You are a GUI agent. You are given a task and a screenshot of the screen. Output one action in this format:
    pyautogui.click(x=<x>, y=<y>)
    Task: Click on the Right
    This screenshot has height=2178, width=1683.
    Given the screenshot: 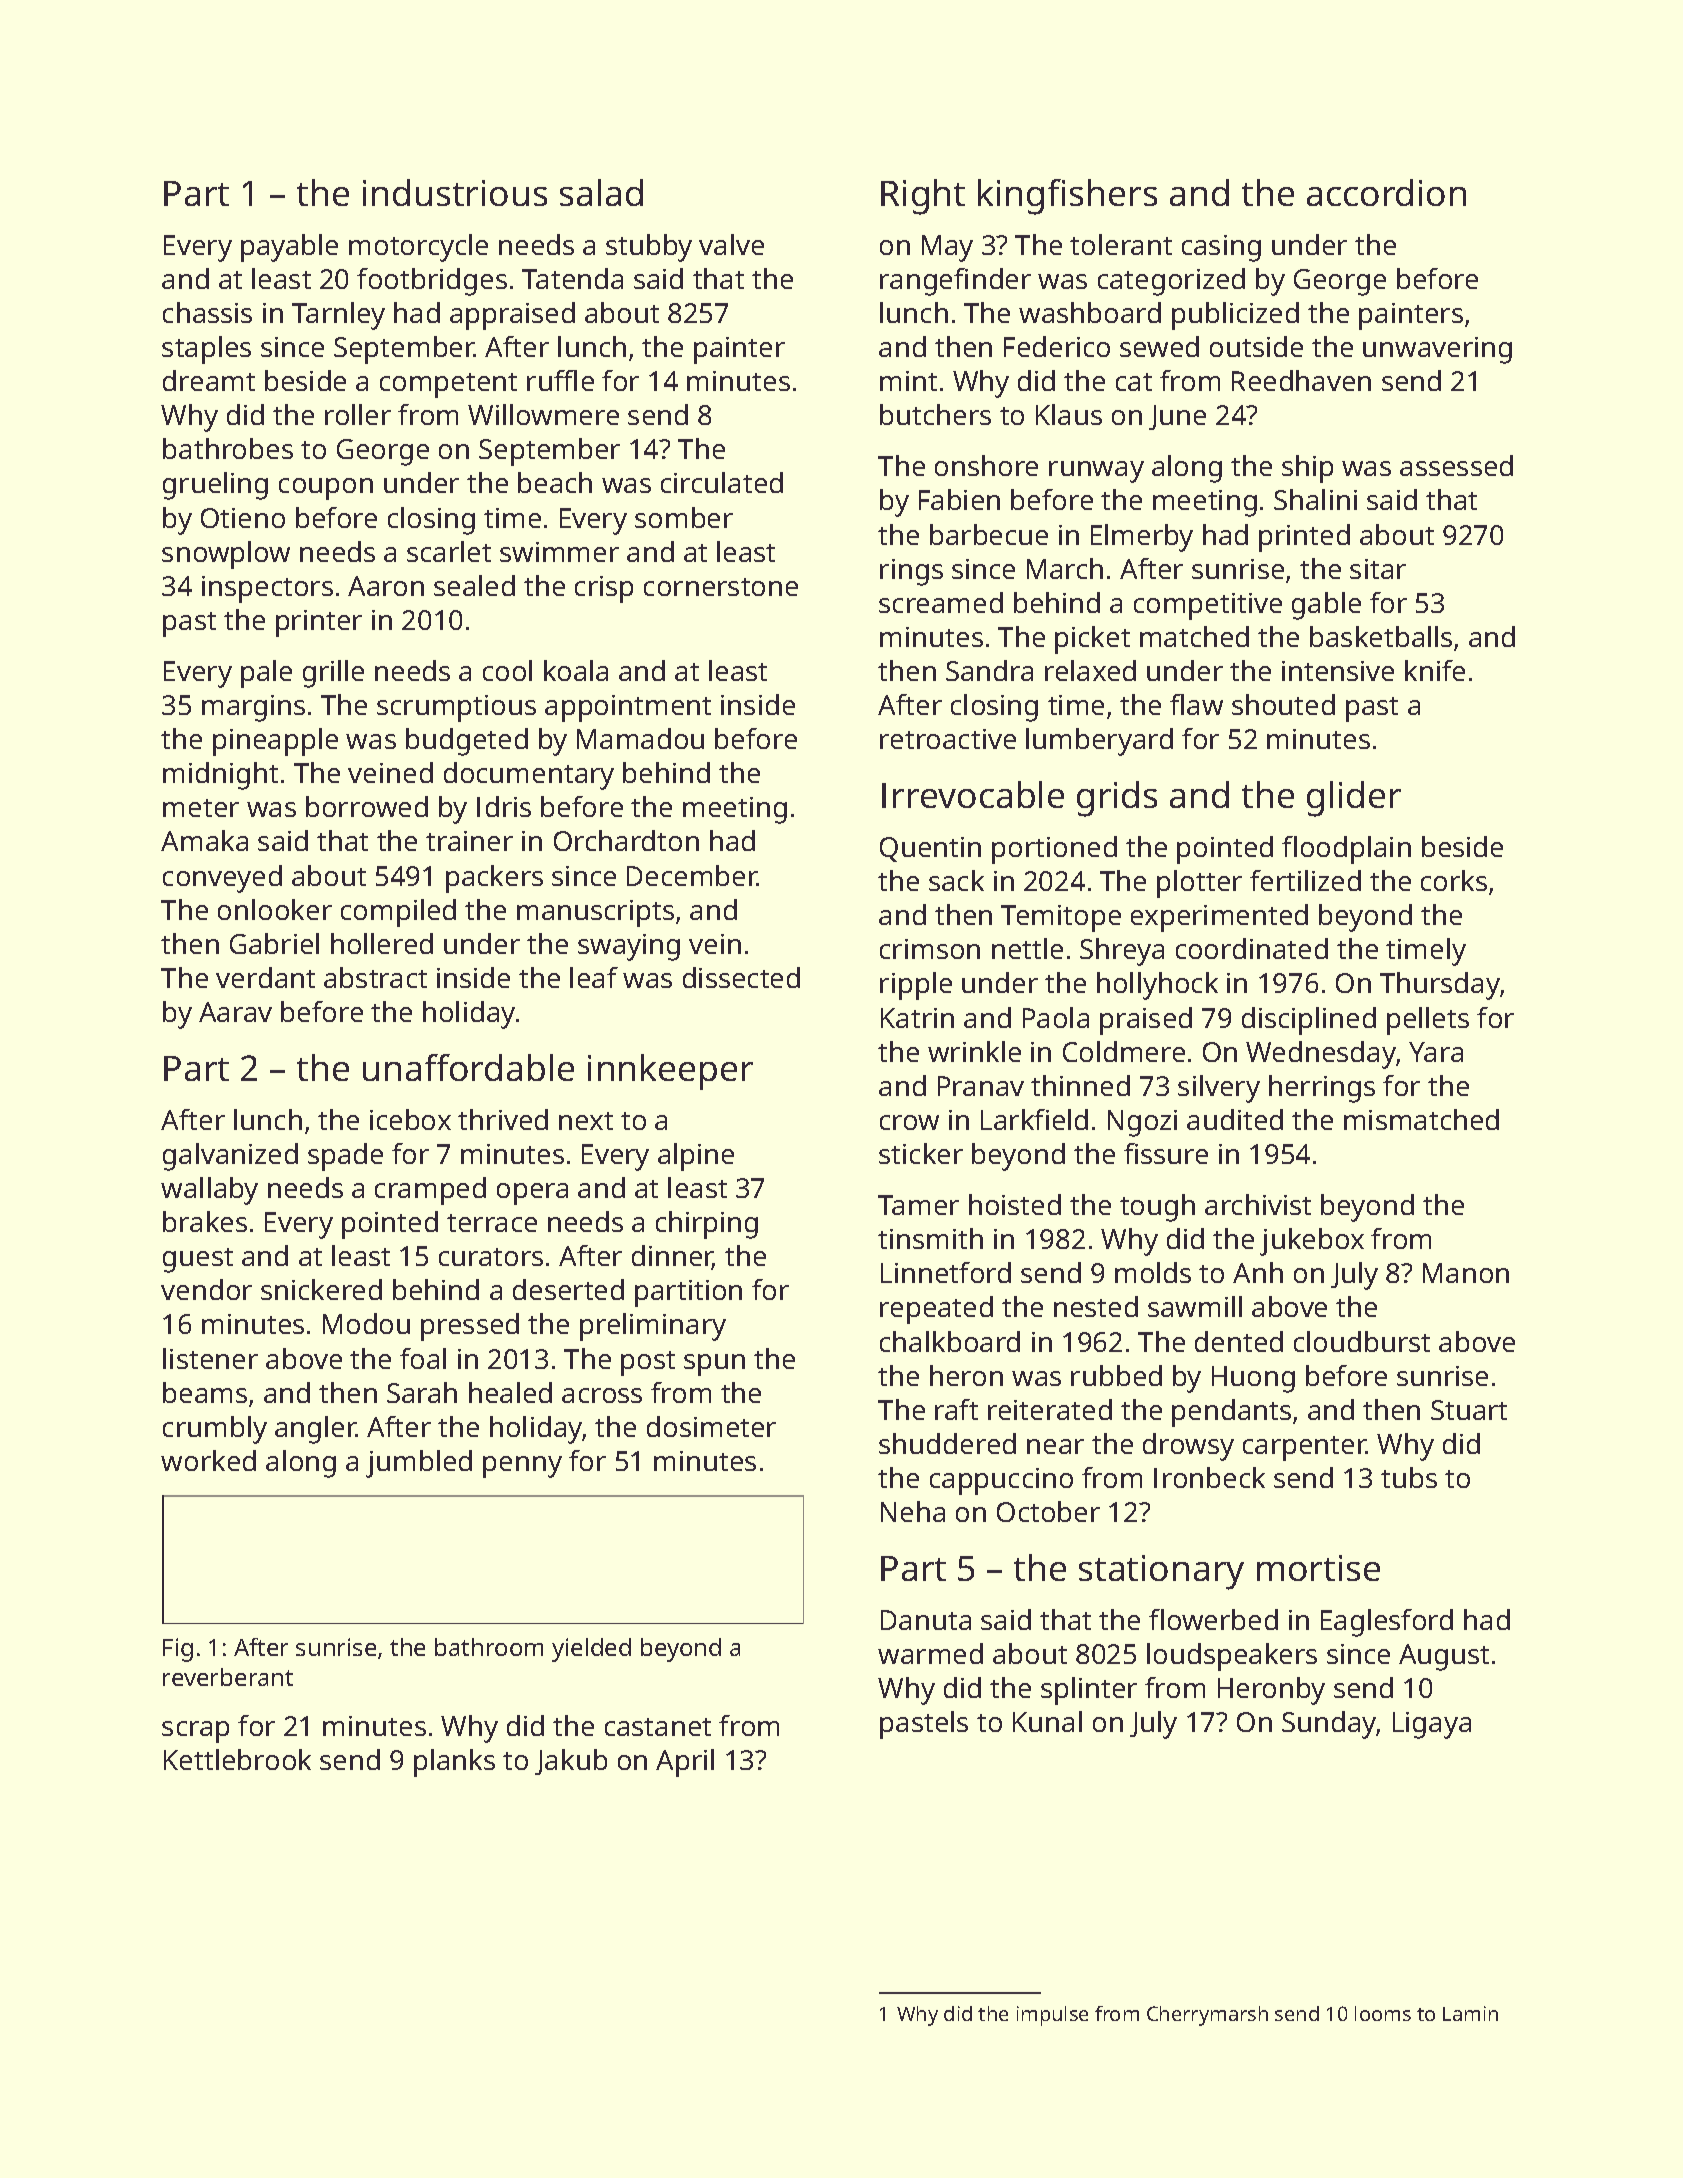 What is the action you would take?
    pyautogui.click(x=923, y=197)
